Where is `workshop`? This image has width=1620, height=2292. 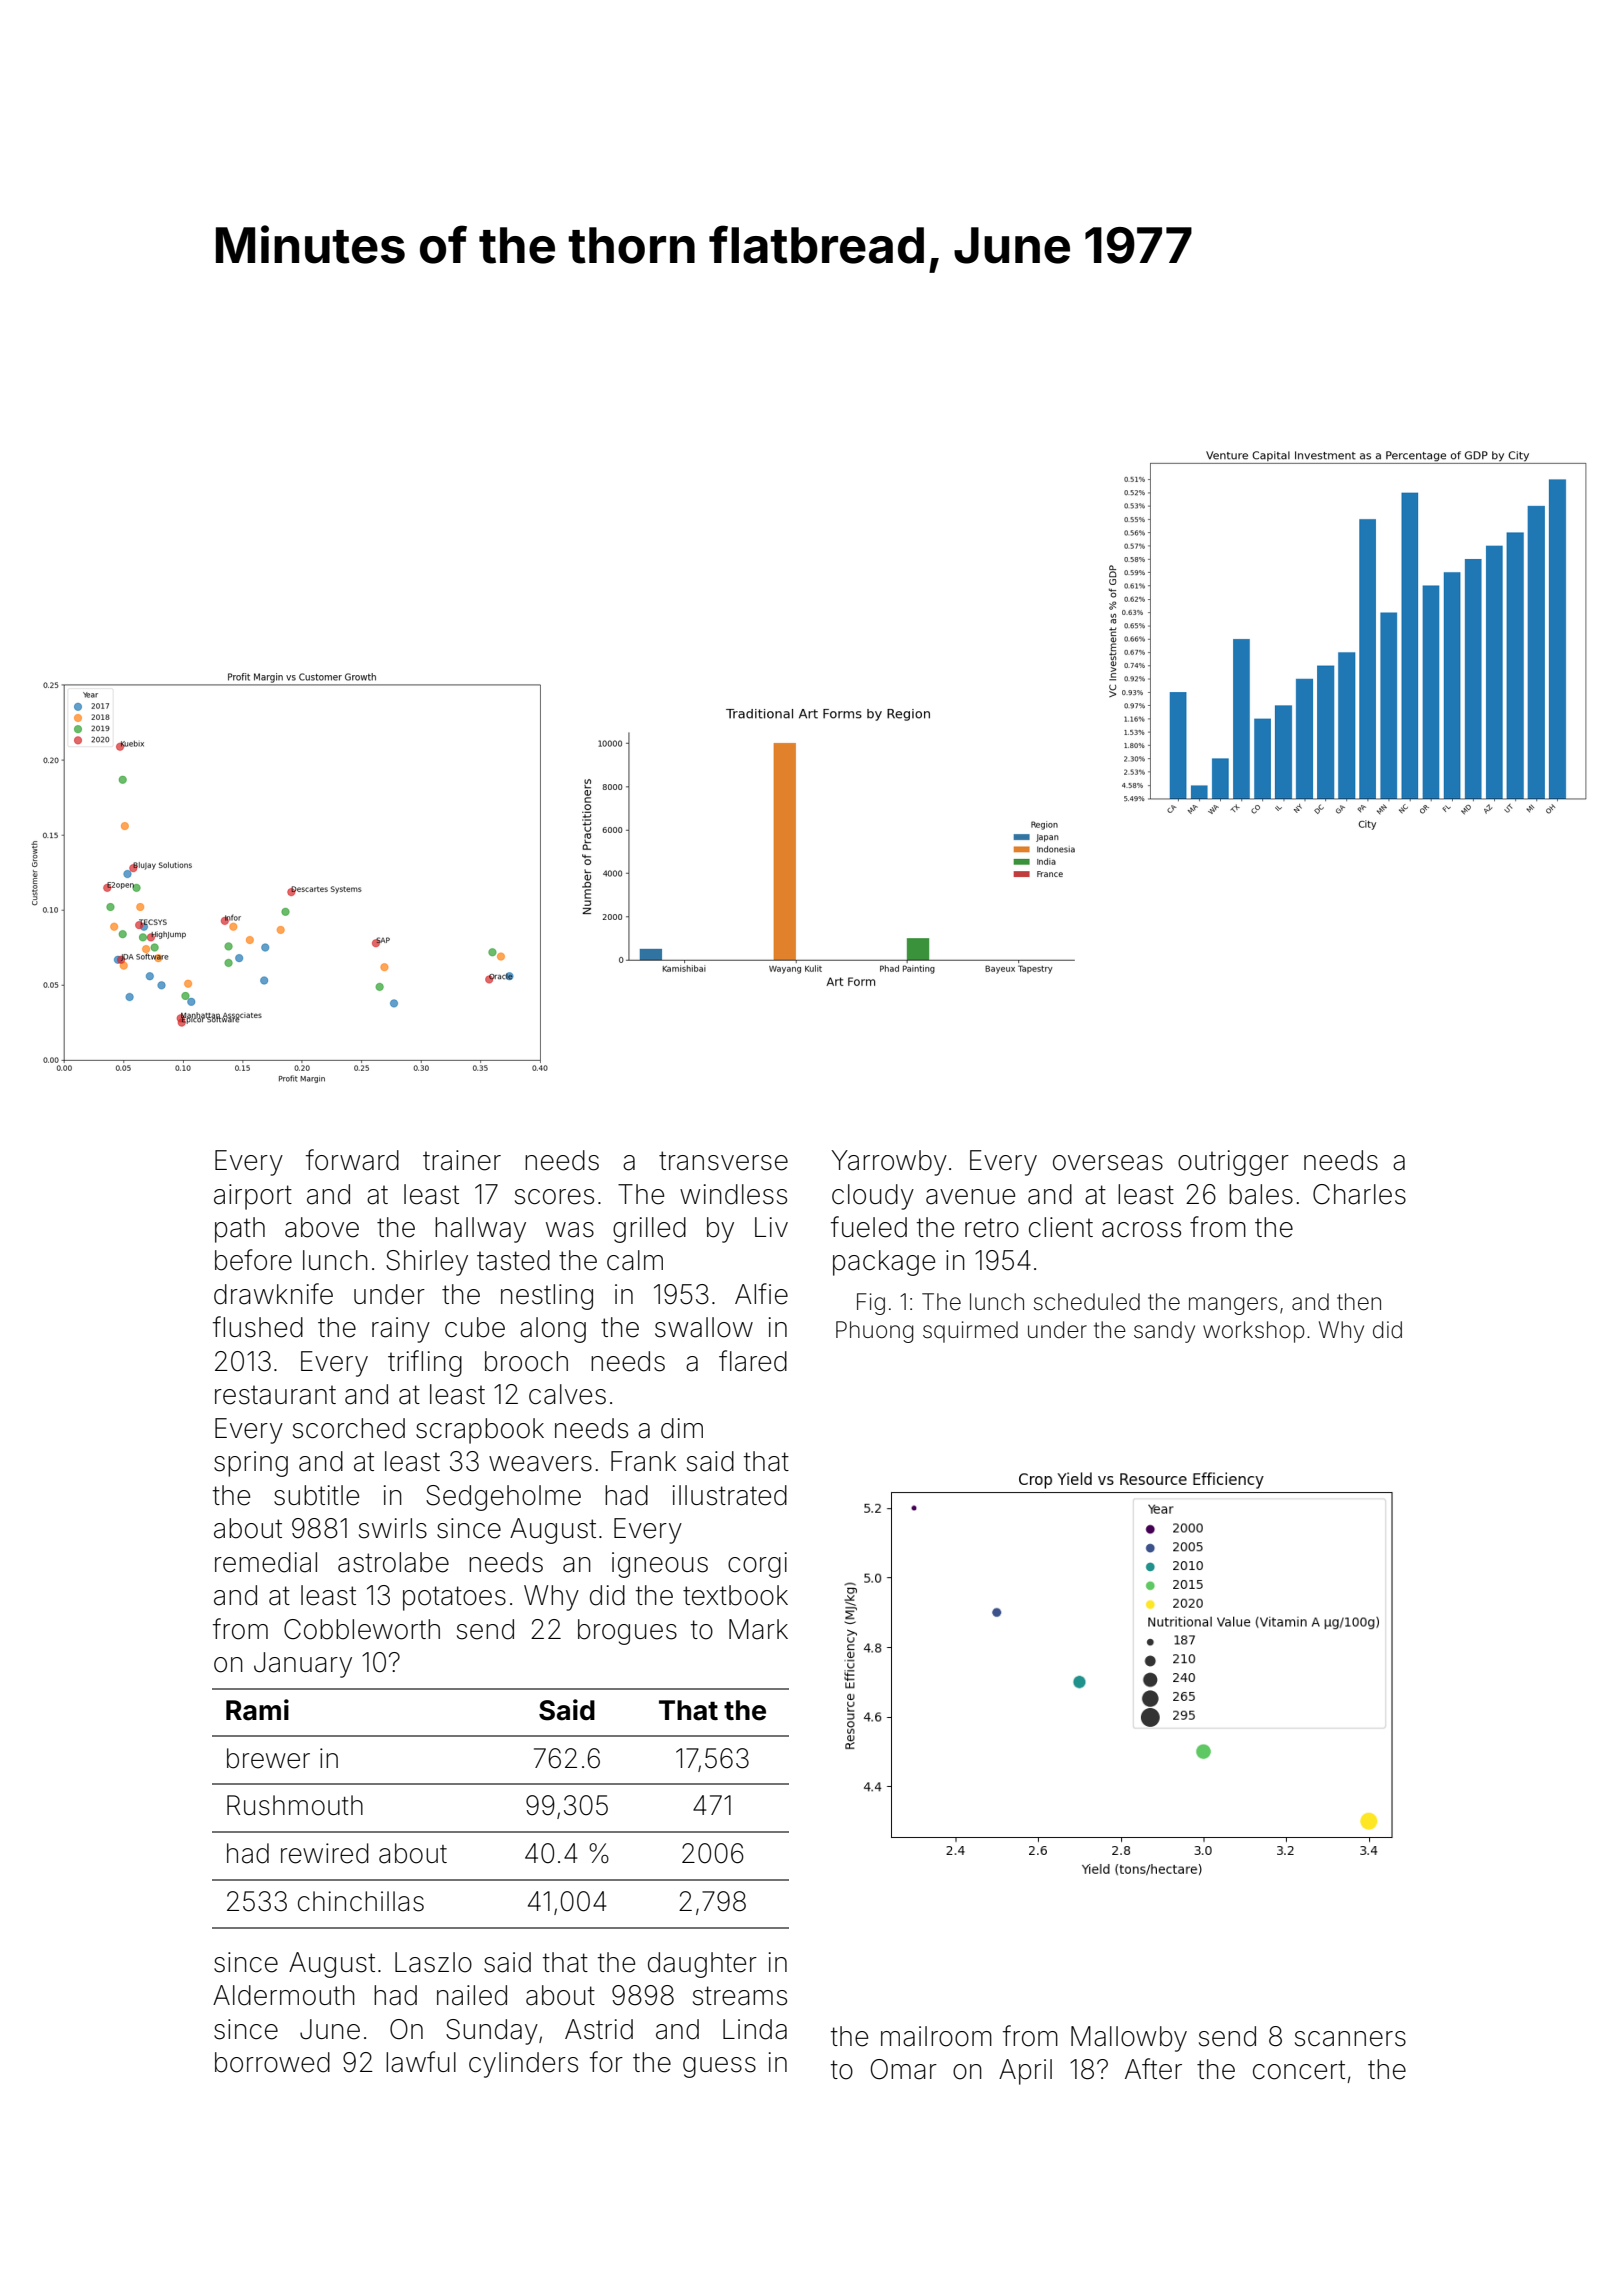
workshop is located at coordinates (1254, 1332).
